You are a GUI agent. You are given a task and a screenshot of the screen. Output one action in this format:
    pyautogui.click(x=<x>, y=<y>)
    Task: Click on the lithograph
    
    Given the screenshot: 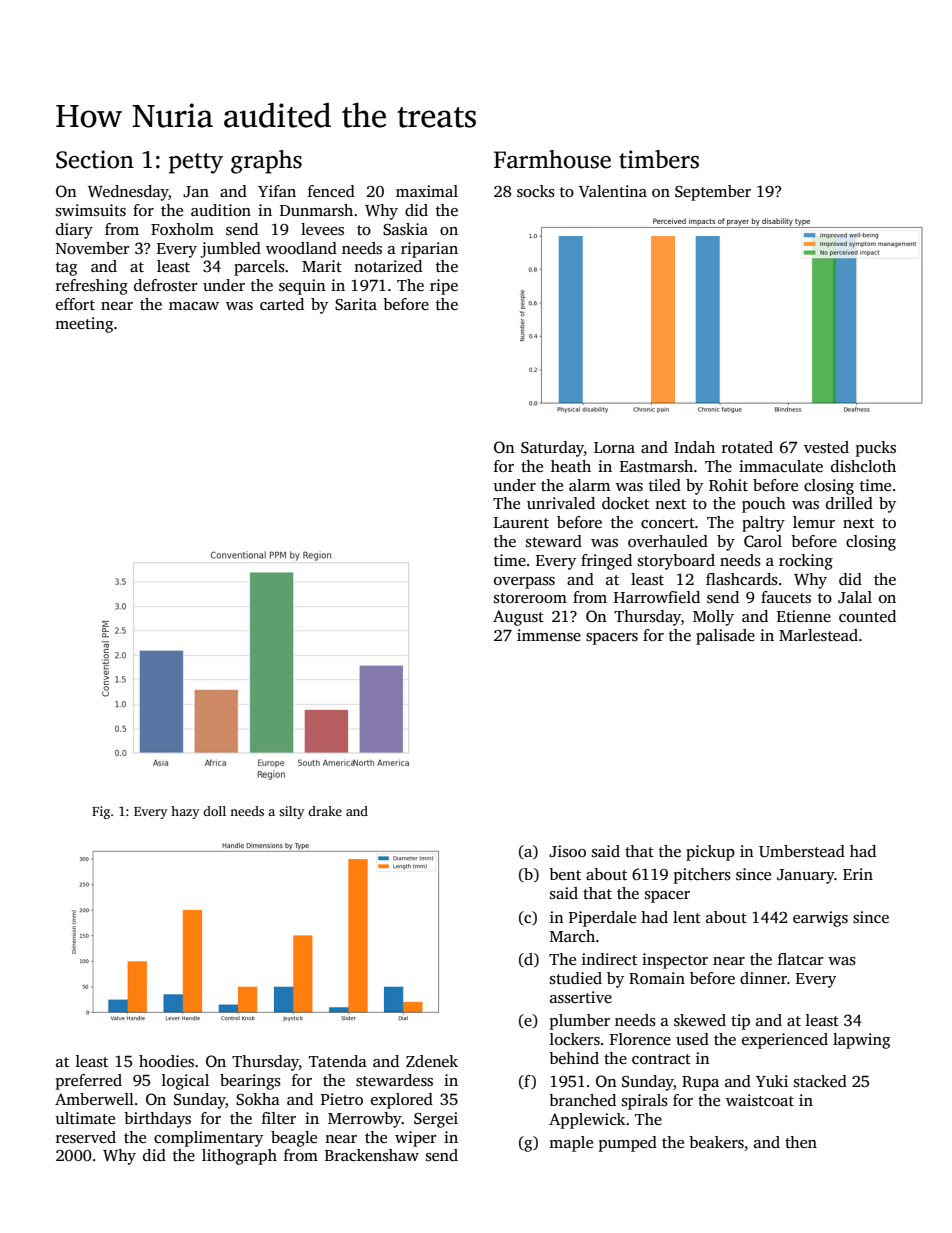 What is the action you would take?
    pyautogui.click(x=239, y=1157)
